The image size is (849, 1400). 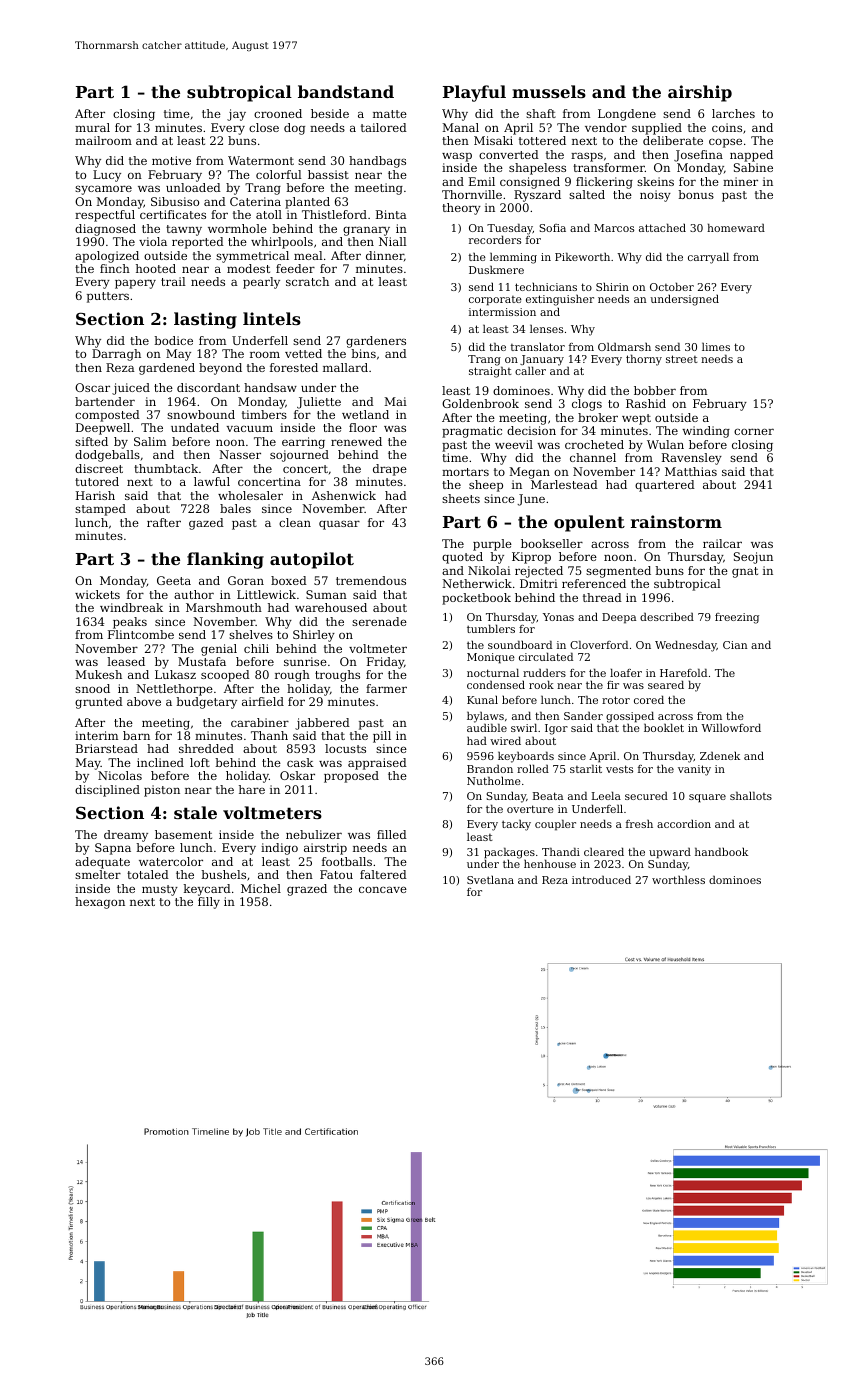 What do you see at coordinates (474, 93) in the image?
I see `Playful` at bounding box center [474, 93].
